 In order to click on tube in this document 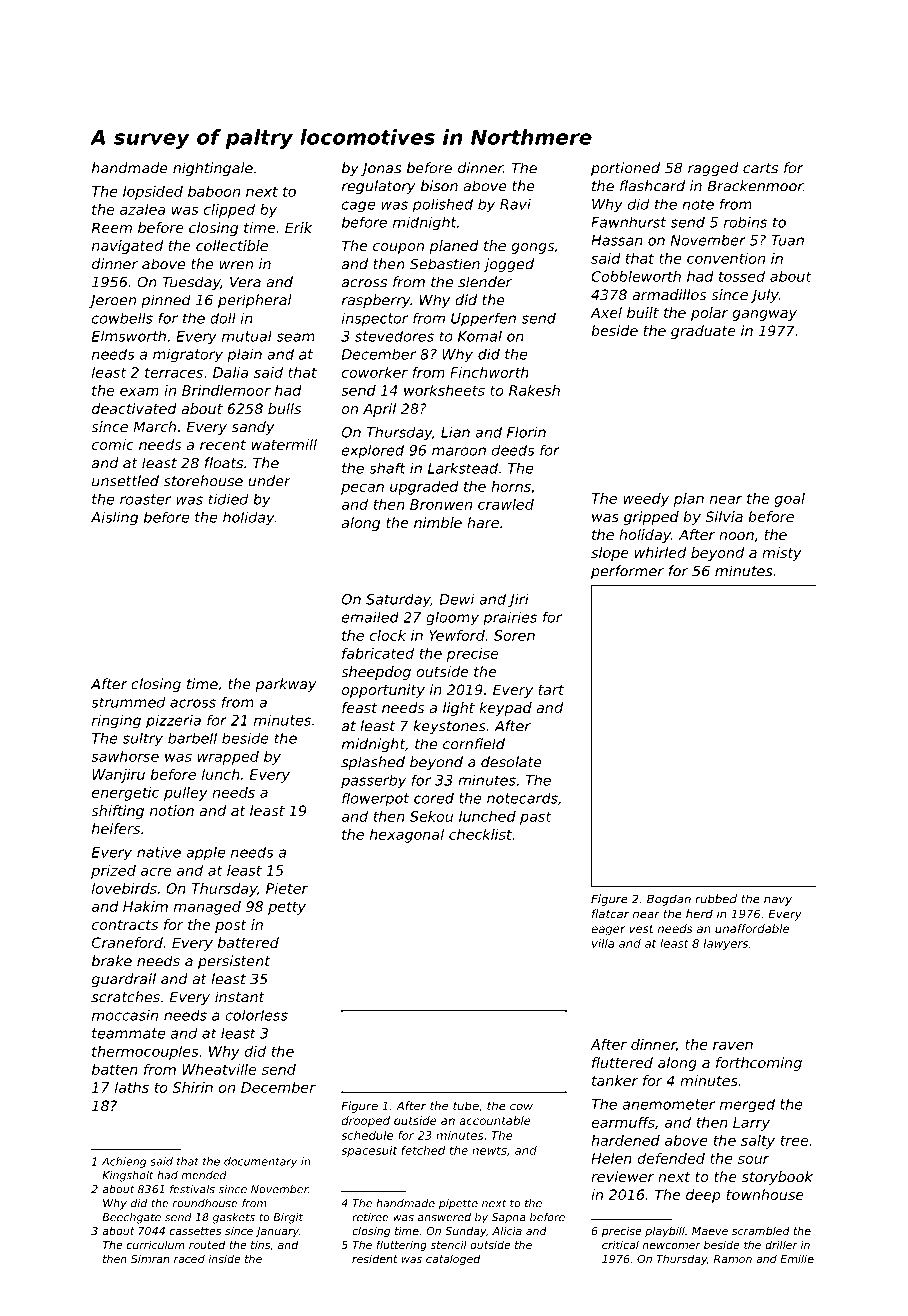, I will do `click(466, 1106)`.
